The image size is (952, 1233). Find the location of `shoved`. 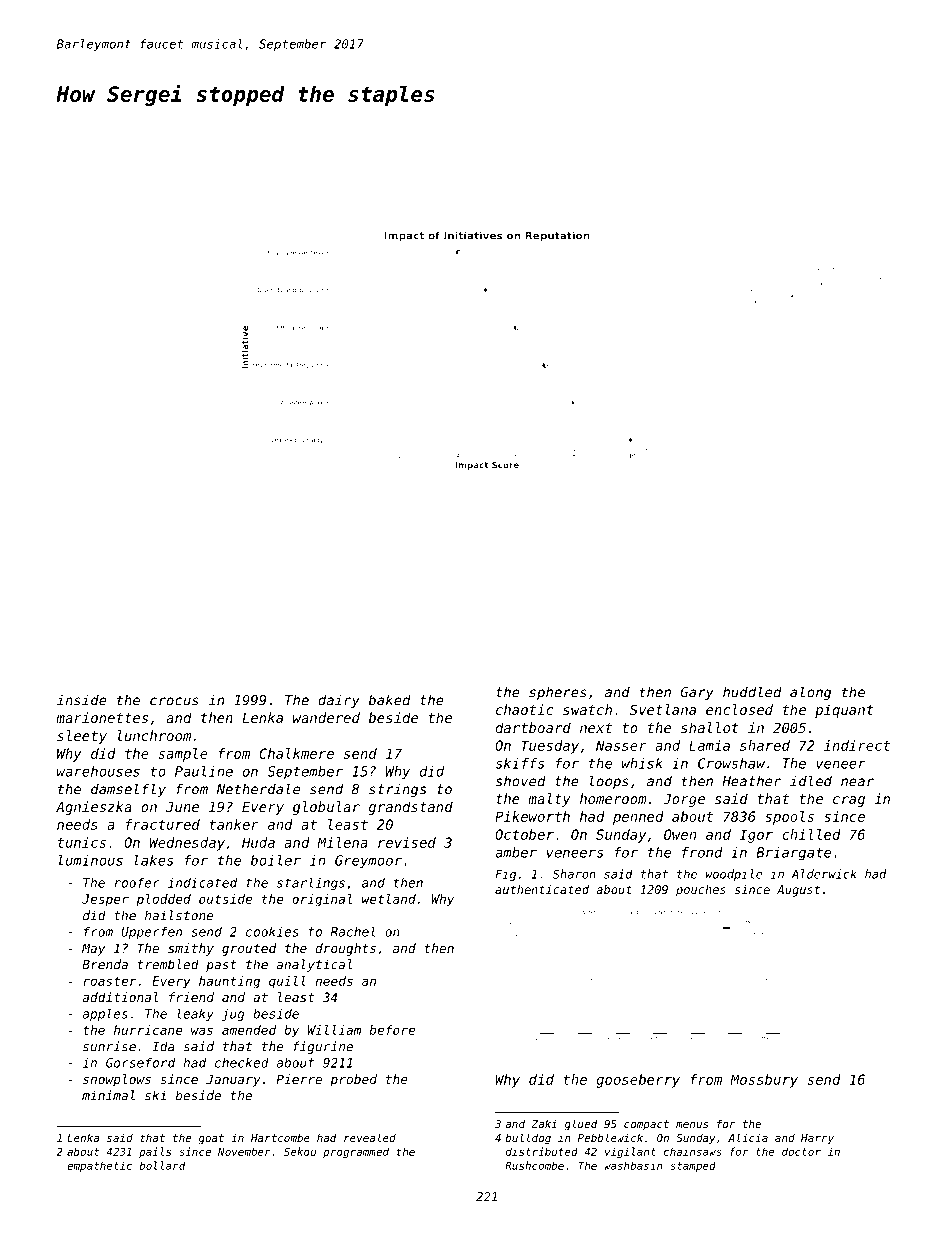

shoved is located at coordinates (521, 781).
